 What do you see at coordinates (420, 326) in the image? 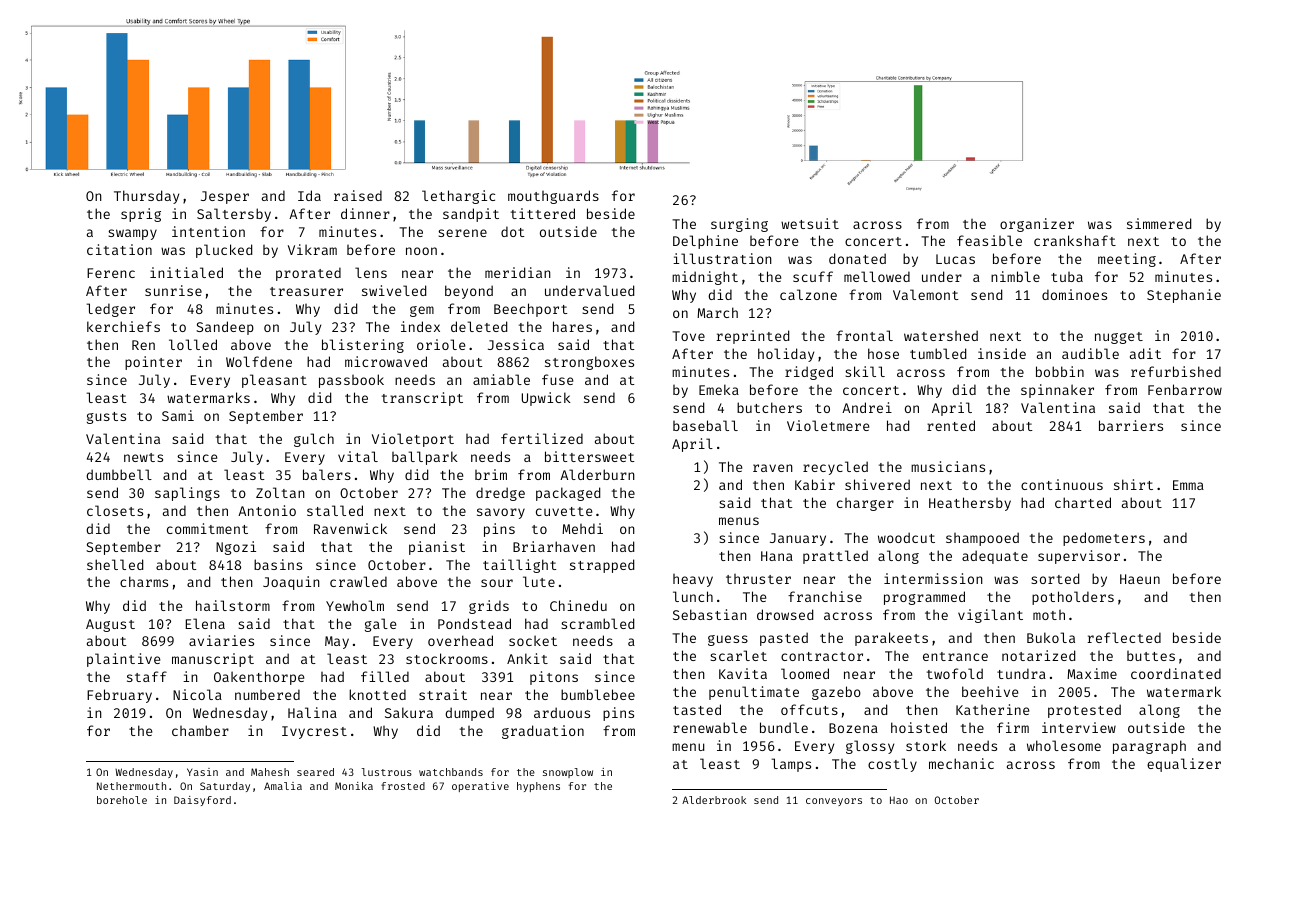
I see `index` at bounding box center [420, 326].
